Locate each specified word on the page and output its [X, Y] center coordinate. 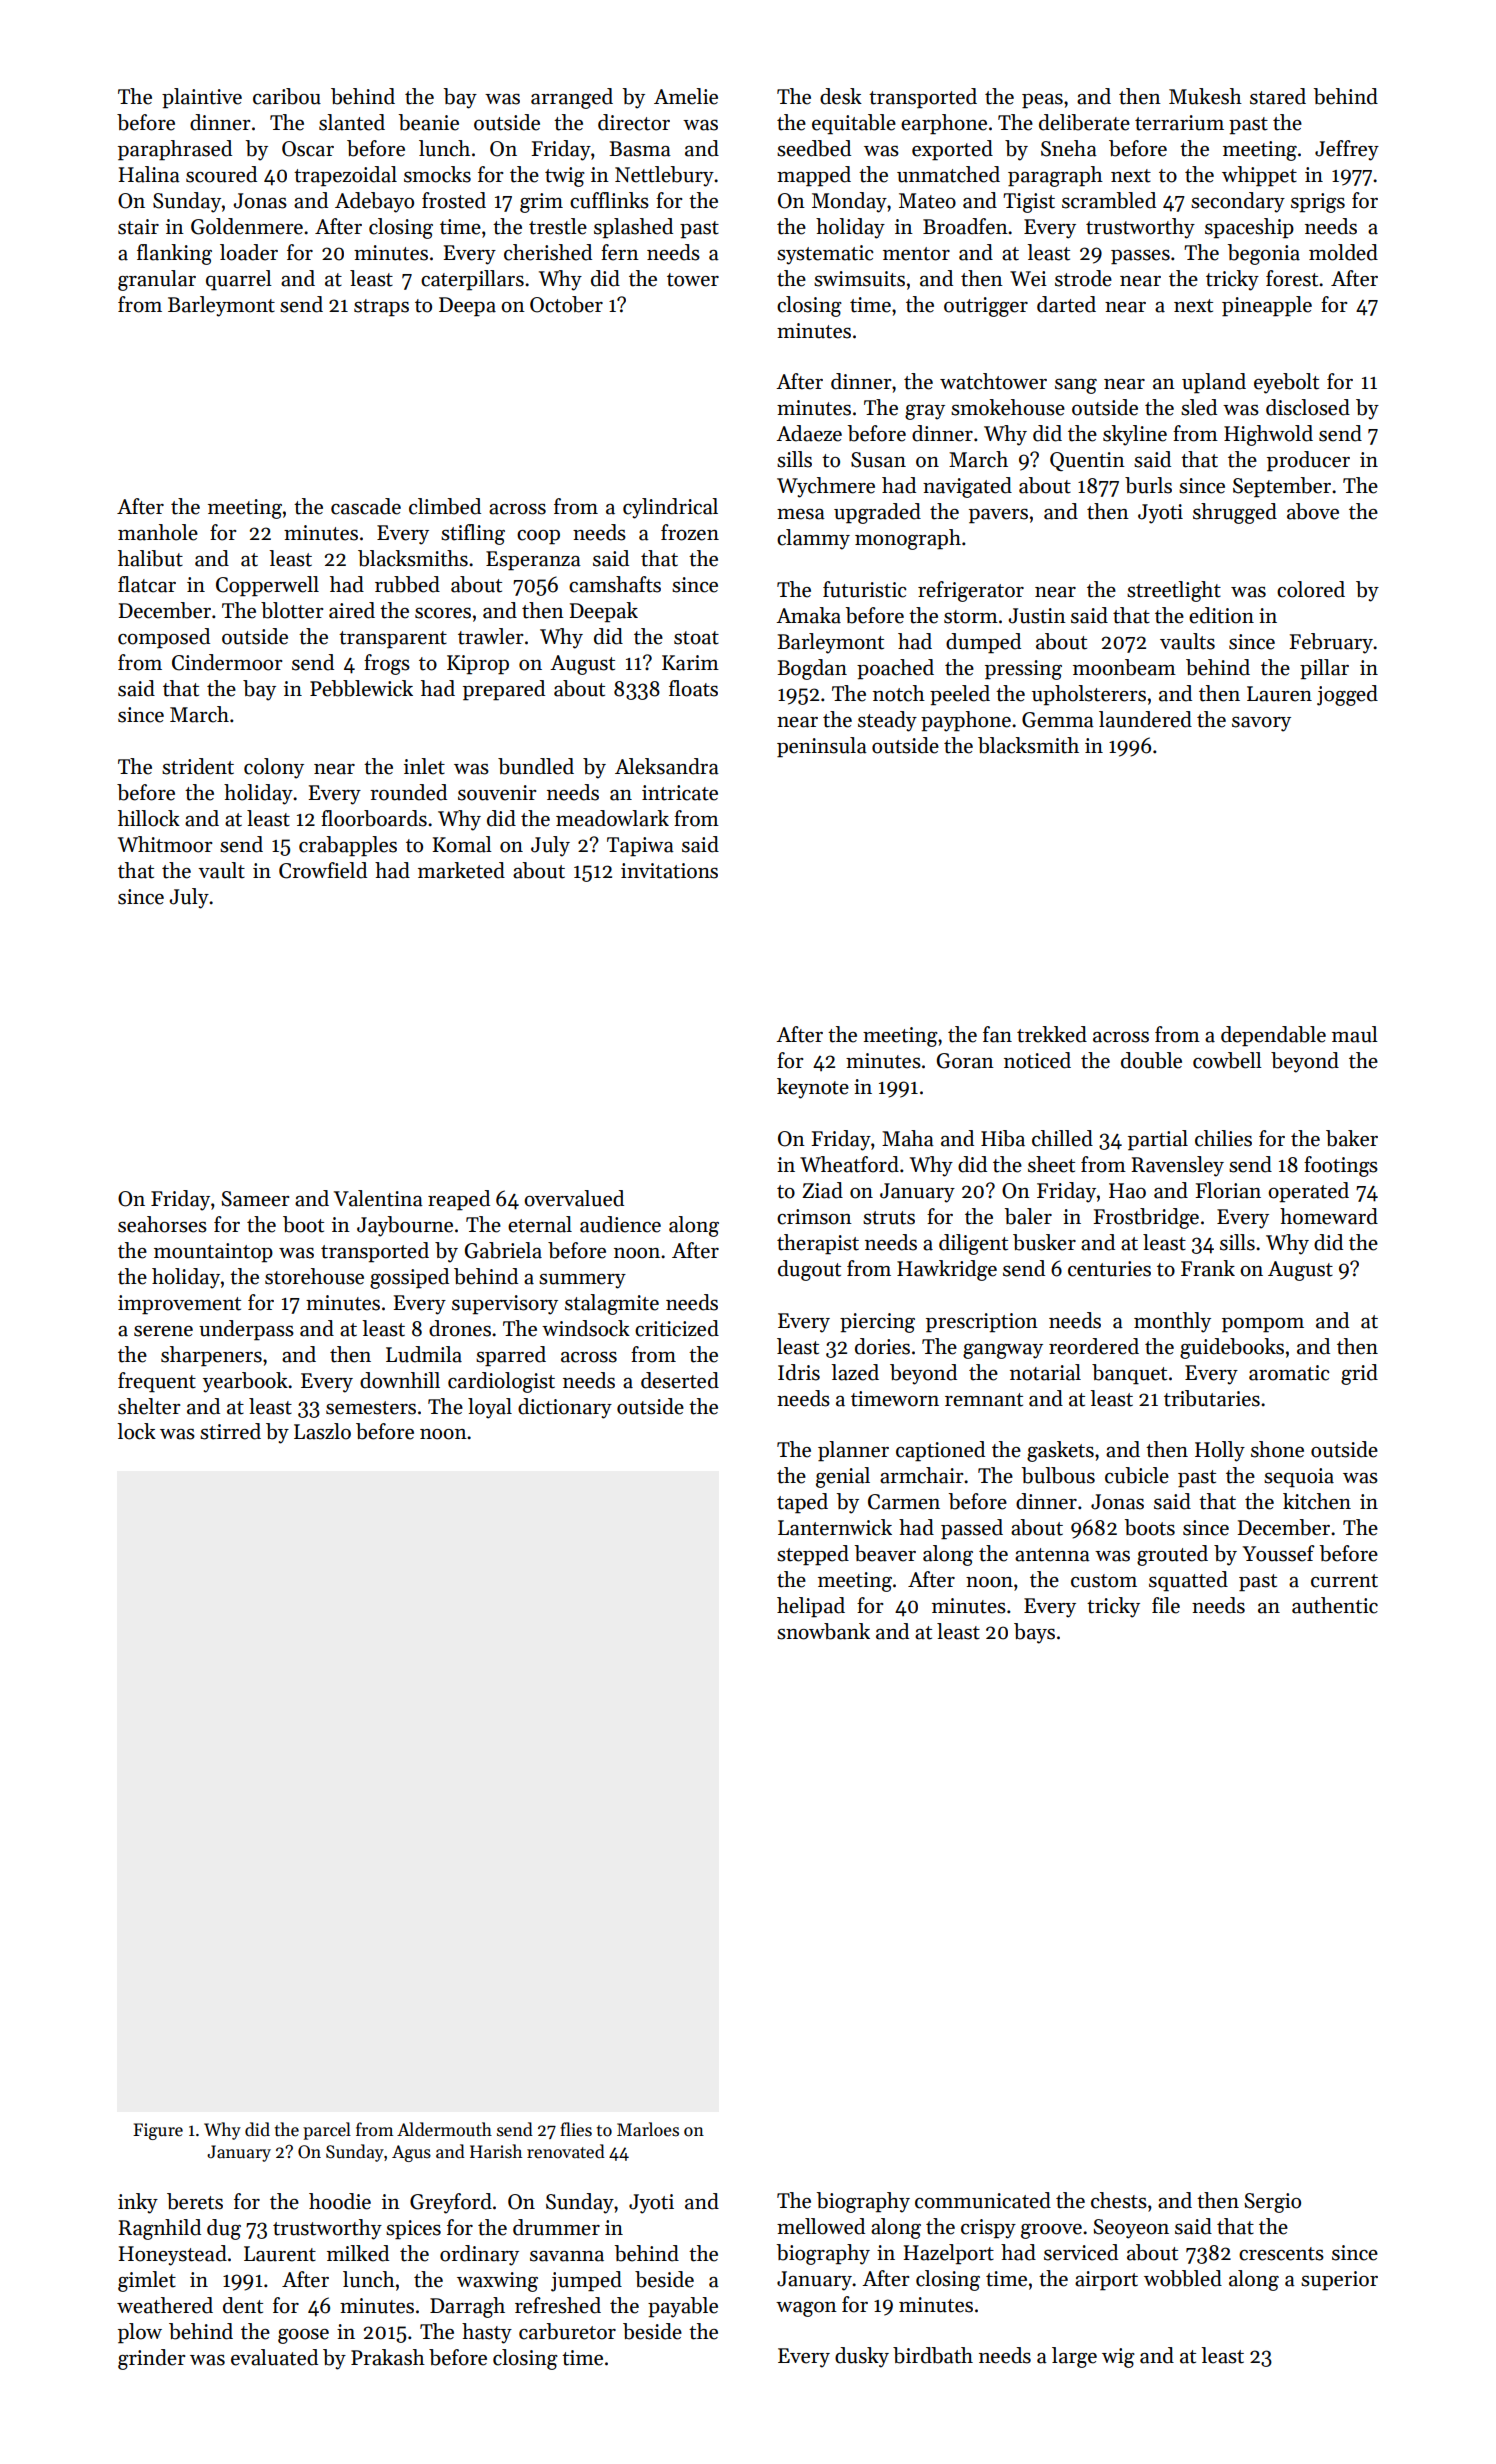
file [1166, 1605]
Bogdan [812, 669]
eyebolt [1286, 383]
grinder [152, 2359]
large [1074, 2357]
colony [274, 768]
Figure [158, 2131]
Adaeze [809, 433]
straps [381, 308]
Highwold [1268, 435]
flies [576, 2129]
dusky [862, 2357]
